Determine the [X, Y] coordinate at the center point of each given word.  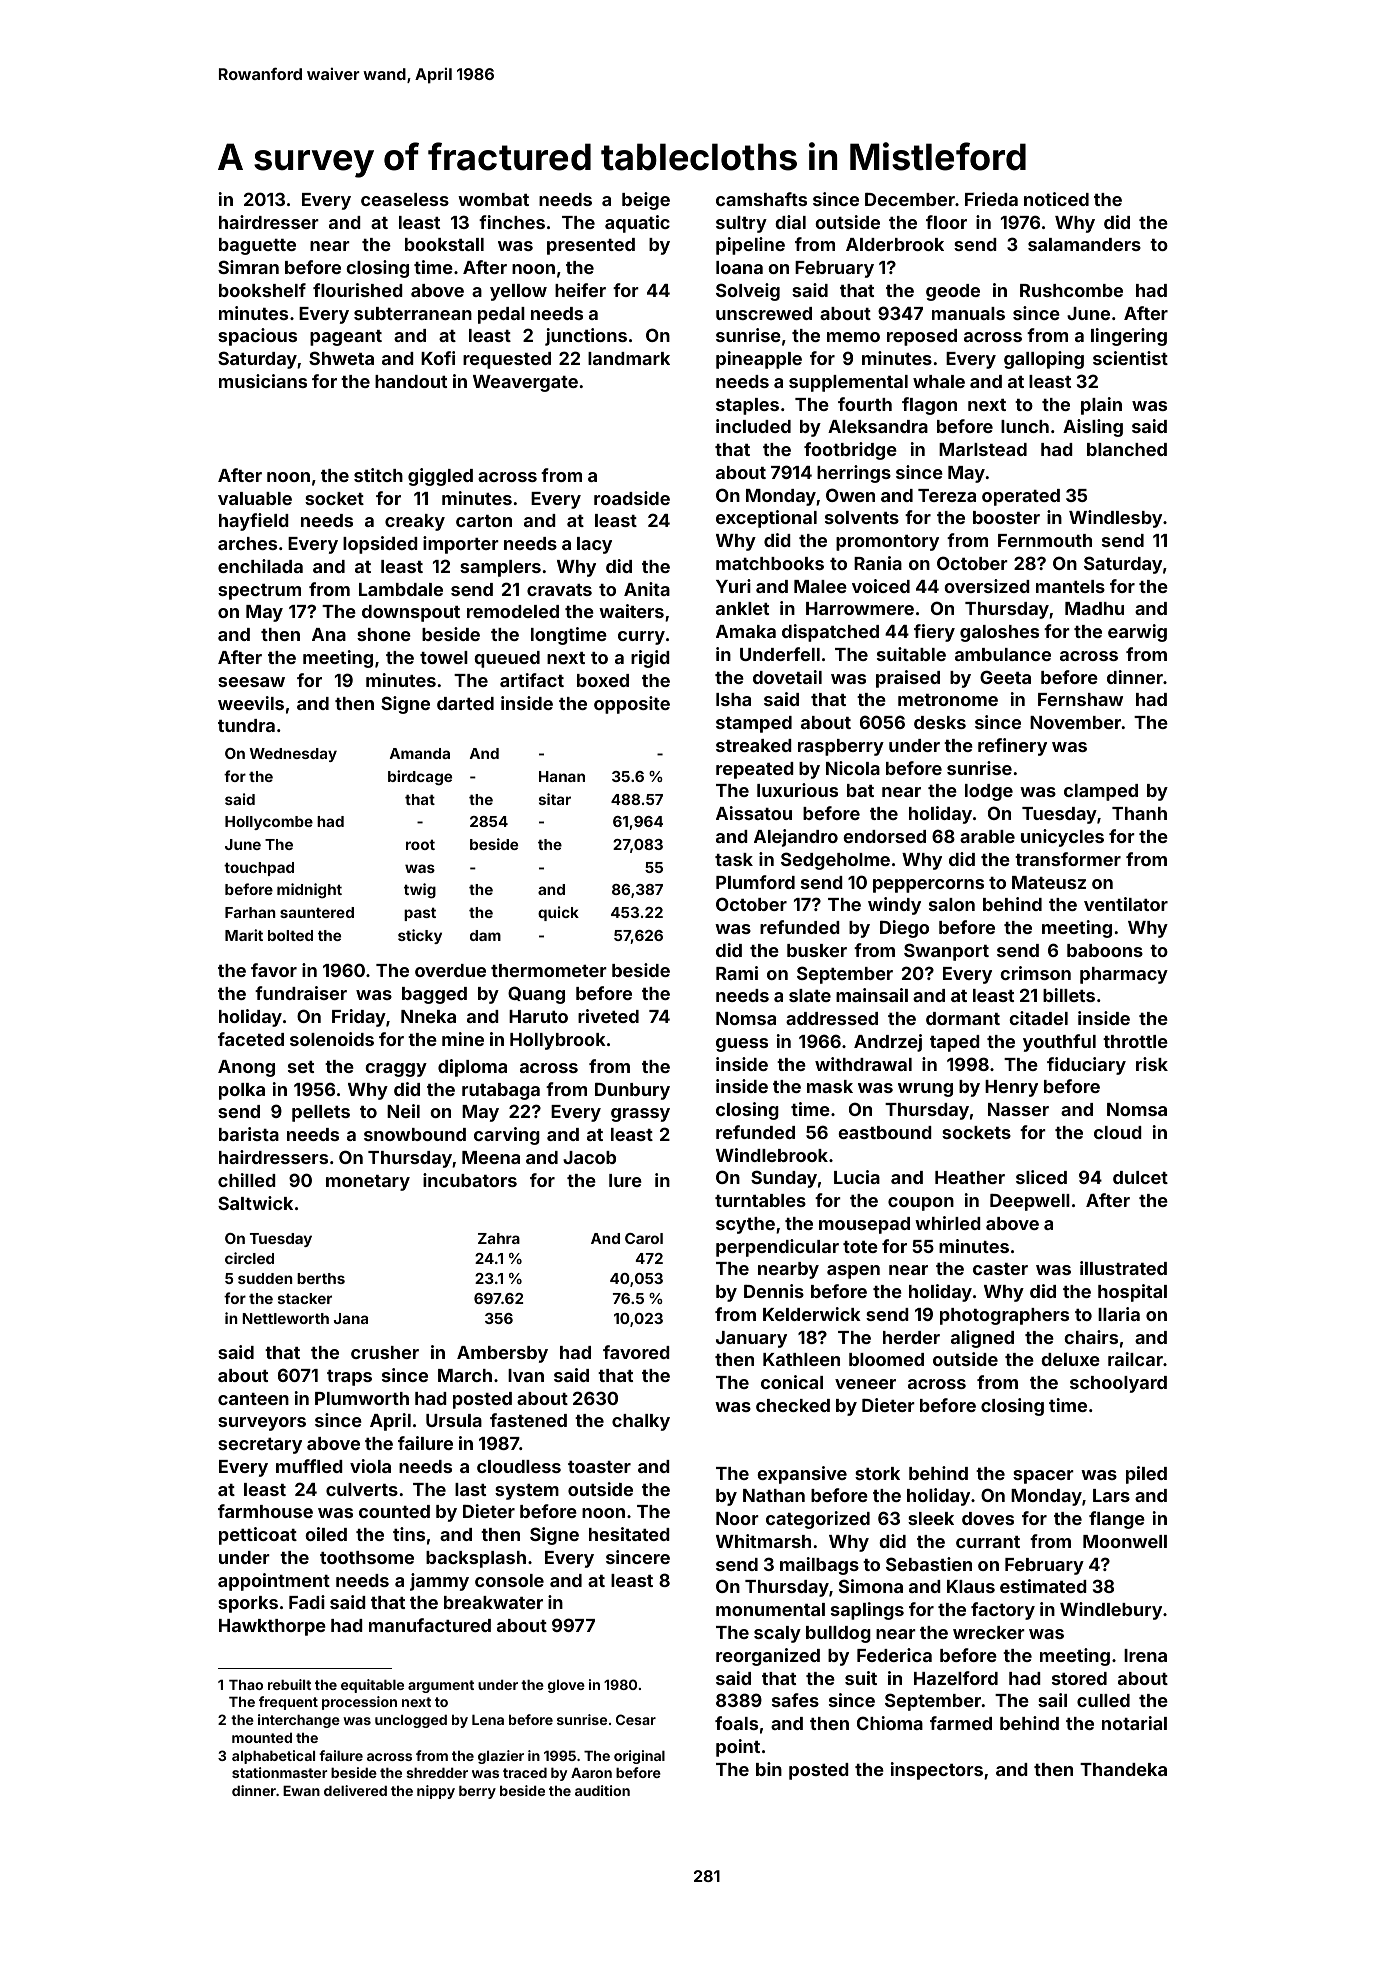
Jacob [589, 1157]
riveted [608, 1016]
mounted [262, 1737]
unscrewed [764, 313]
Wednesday [293, 755]
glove [566, 1686]
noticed [1056, 199]
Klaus [971, 1586]
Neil [403, 1111]
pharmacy [1124, 975]
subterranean [413, 313]
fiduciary [1086, 1066]
